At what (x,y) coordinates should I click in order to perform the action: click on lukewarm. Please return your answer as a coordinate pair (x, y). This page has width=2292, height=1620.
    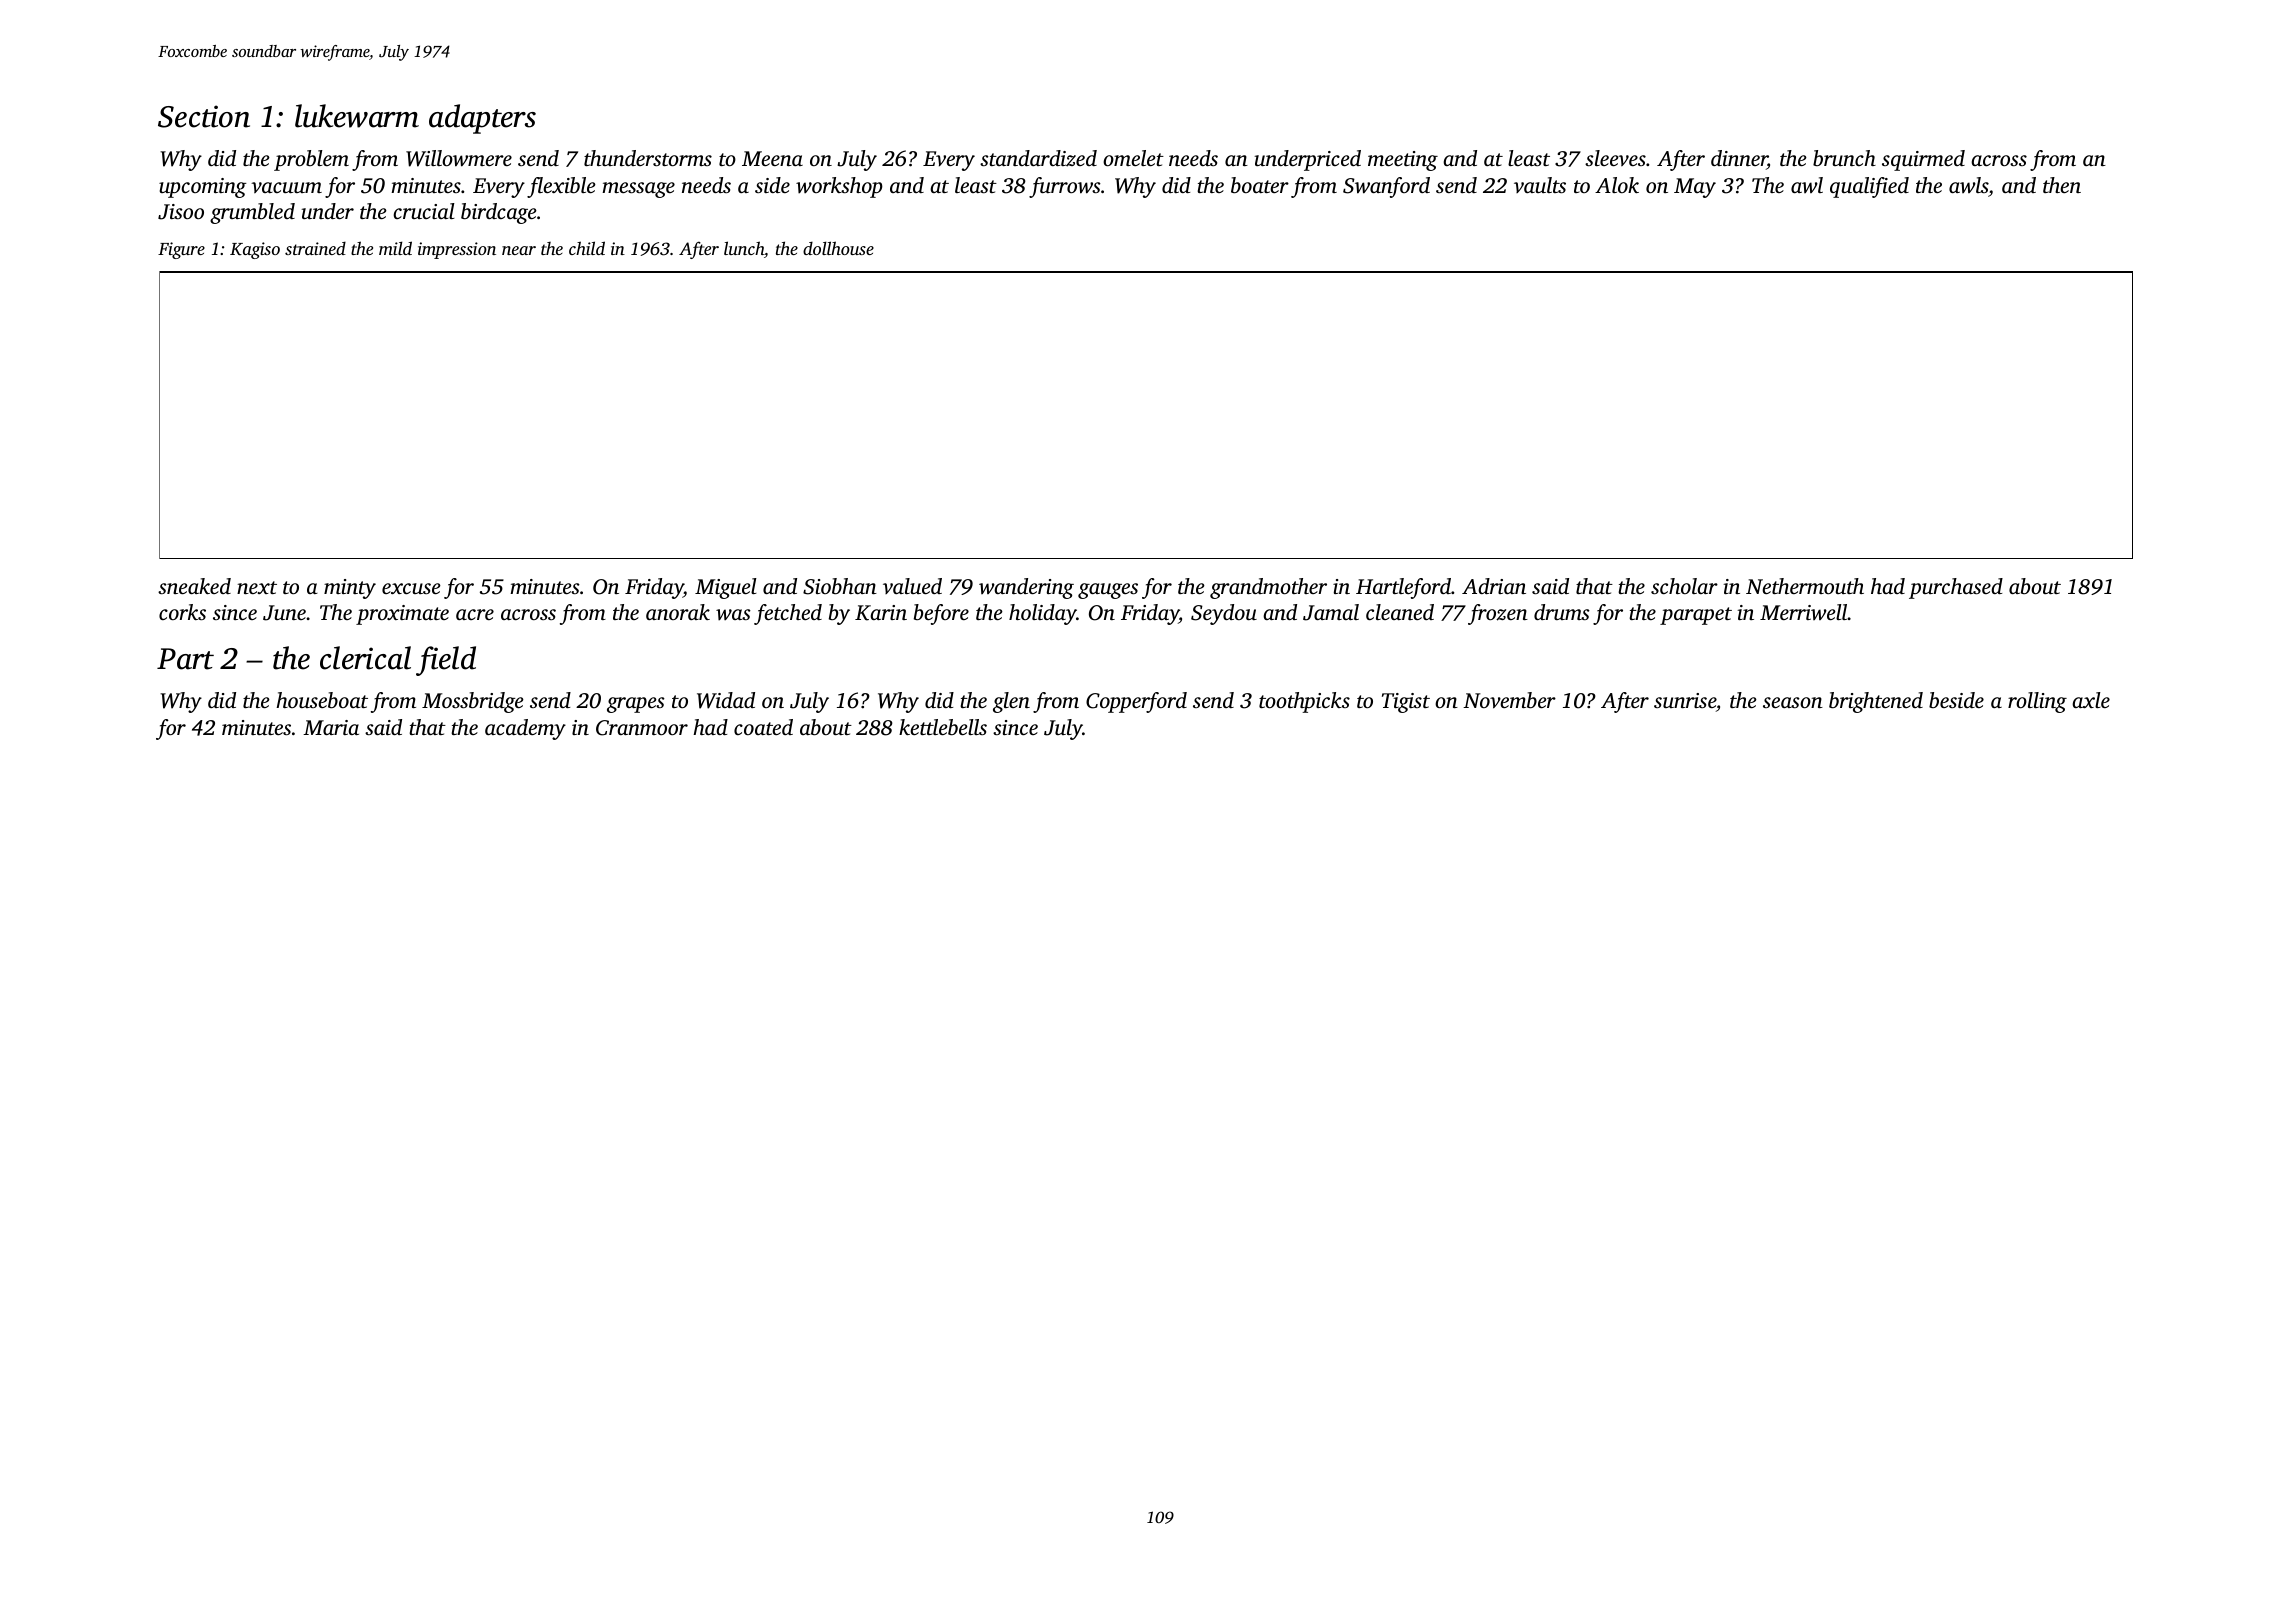
    Looking at the image, I should click on (357, 116).
